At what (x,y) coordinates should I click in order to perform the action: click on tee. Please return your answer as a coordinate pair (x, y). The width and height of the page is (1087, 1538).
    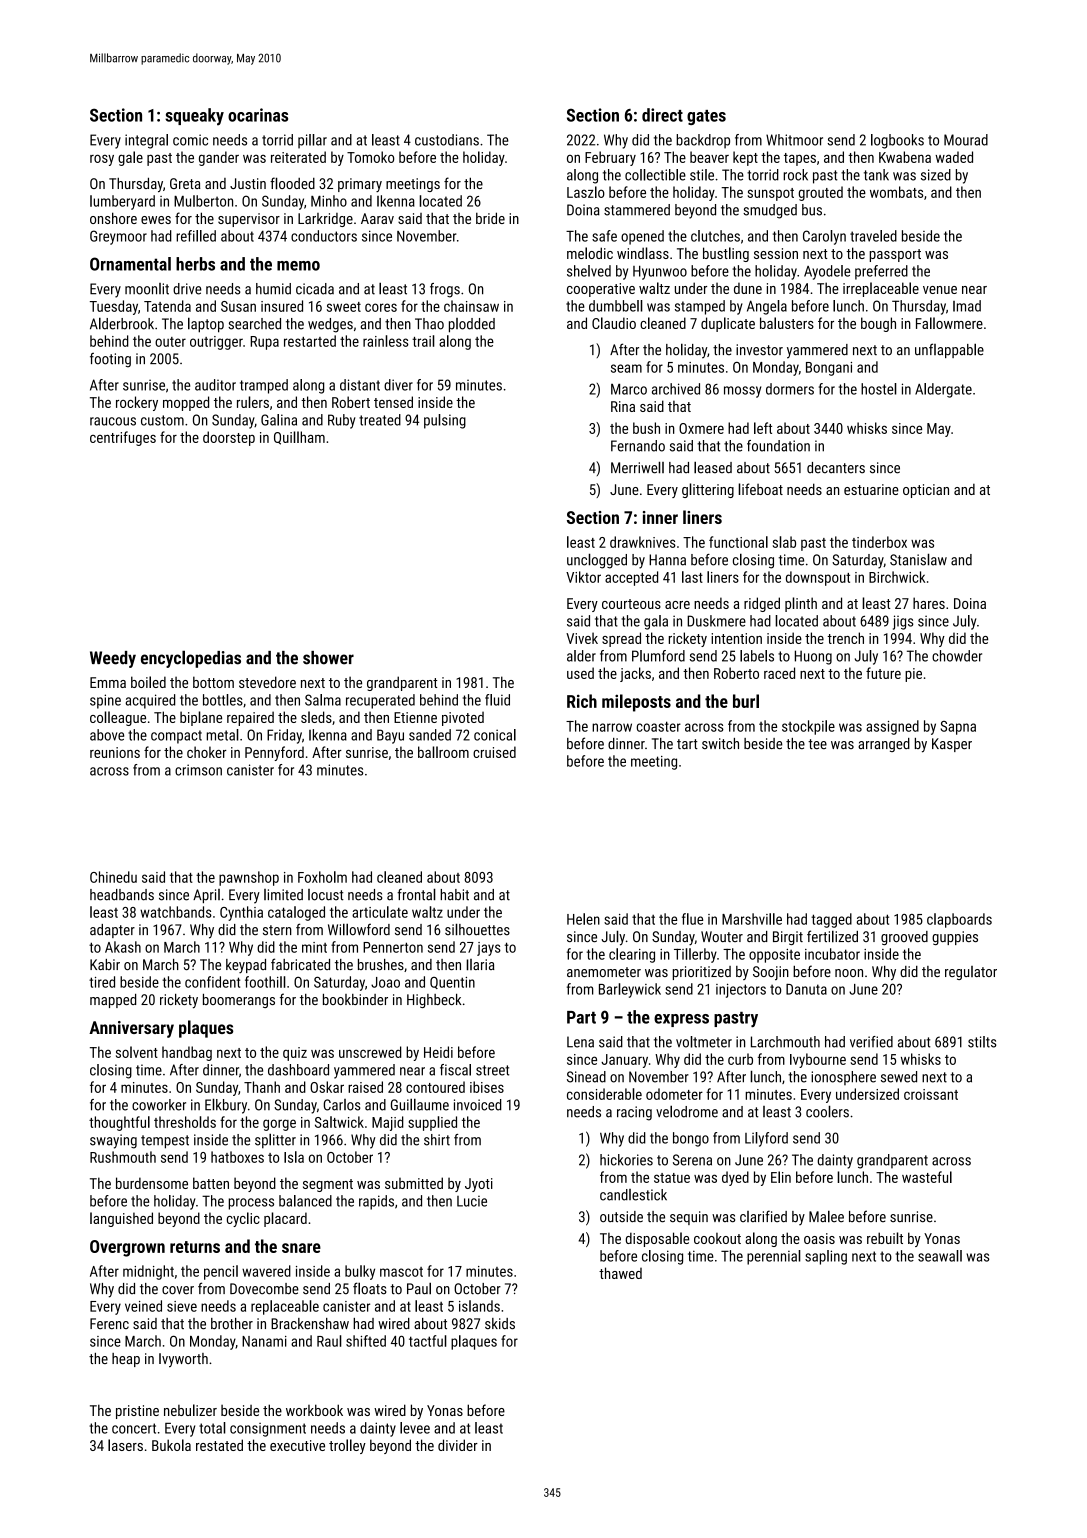
    Looking at the image, I should click on (817, 744).
